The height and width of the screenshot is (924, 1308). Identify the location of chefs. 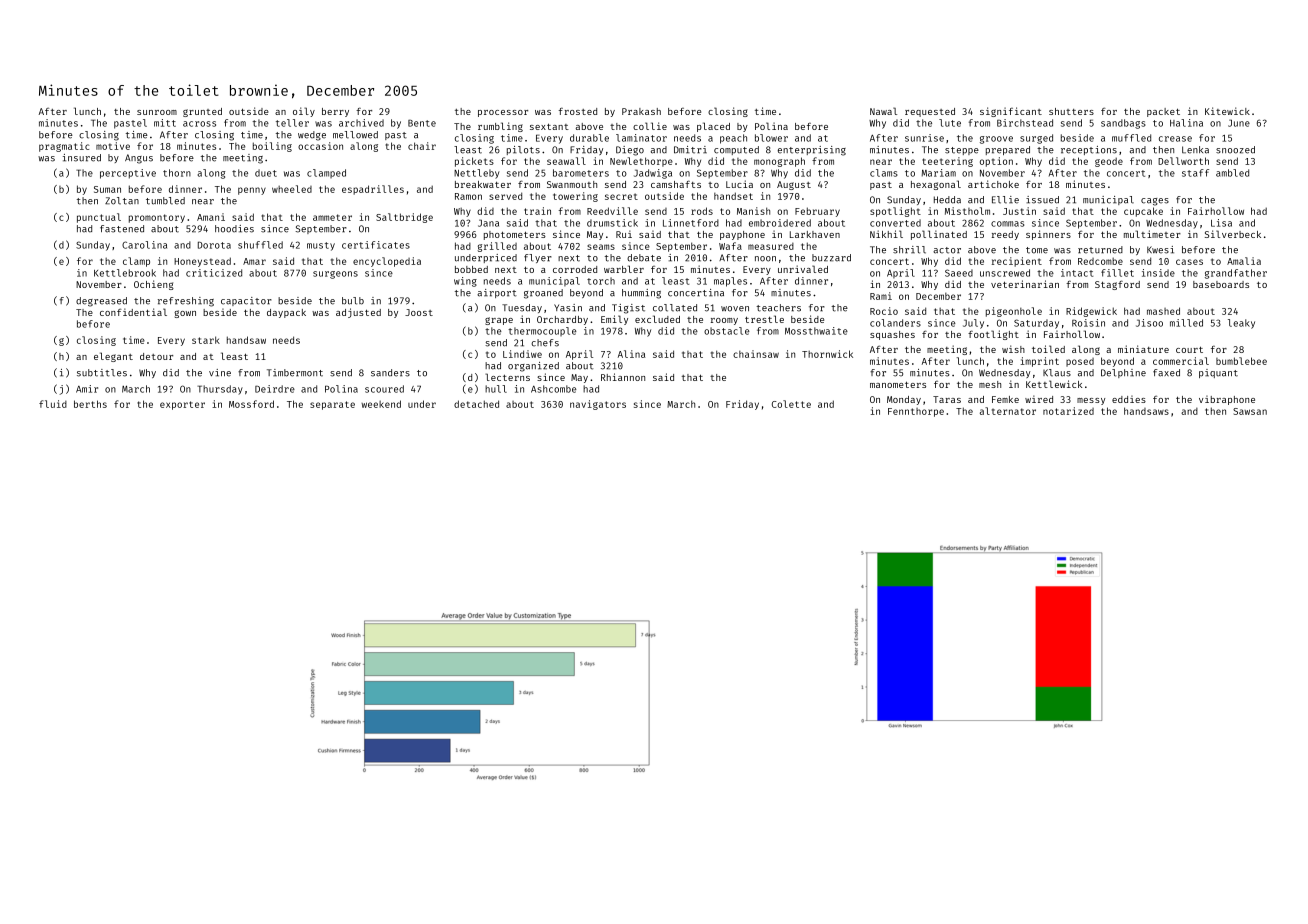
(545, 343).
